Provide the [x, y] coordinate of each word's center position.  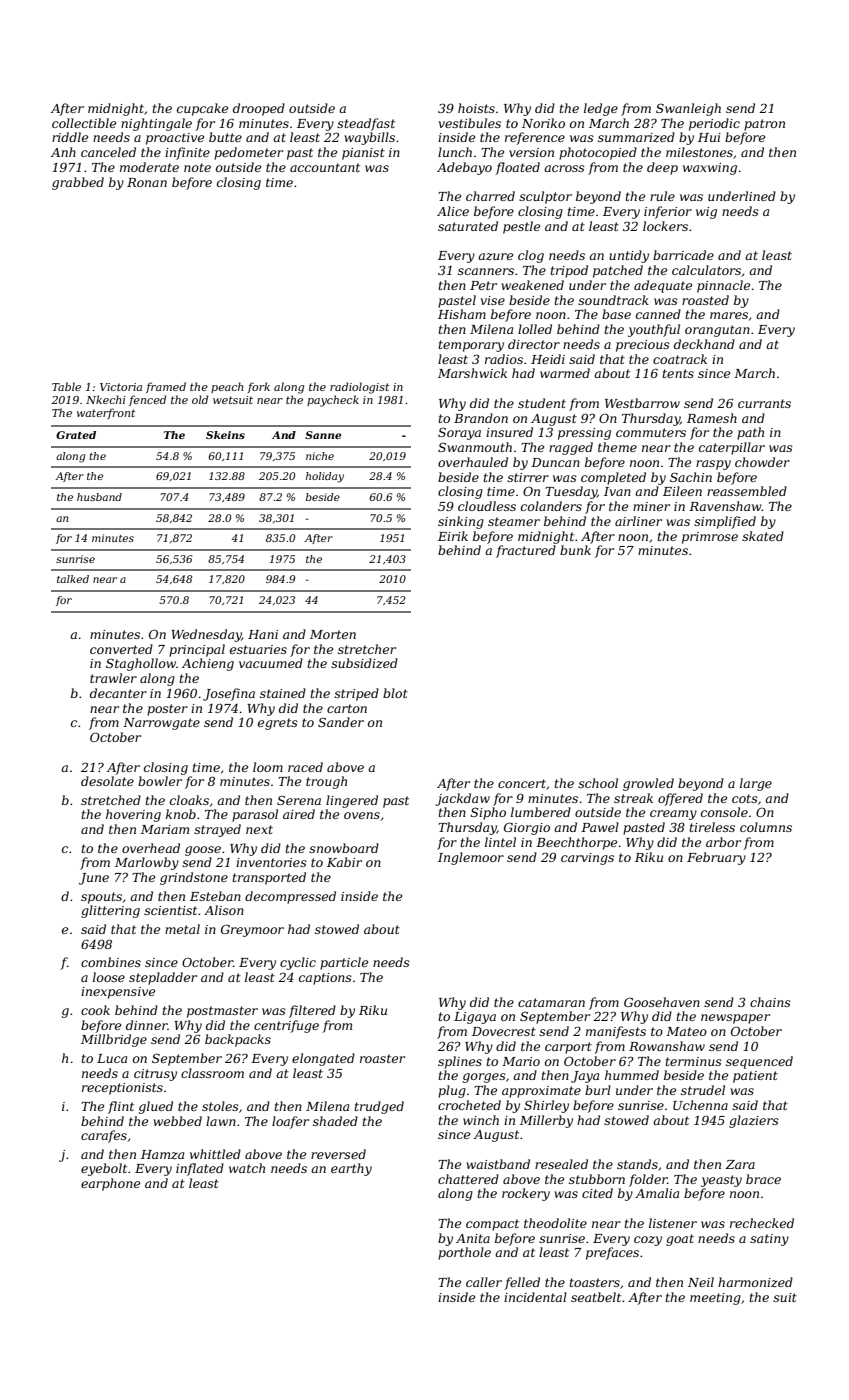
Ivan [617, 491]
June [94, 879]
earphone [110, 1184]
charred [490, 196]
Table [66, 386]
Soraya [459, 433]
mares [729, 315]
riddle [70, 137]
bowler [160, 781]
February [716, 858]
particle [344, 963]
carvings [587, 859]
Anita [473, 1238]
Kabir [344, 862]
